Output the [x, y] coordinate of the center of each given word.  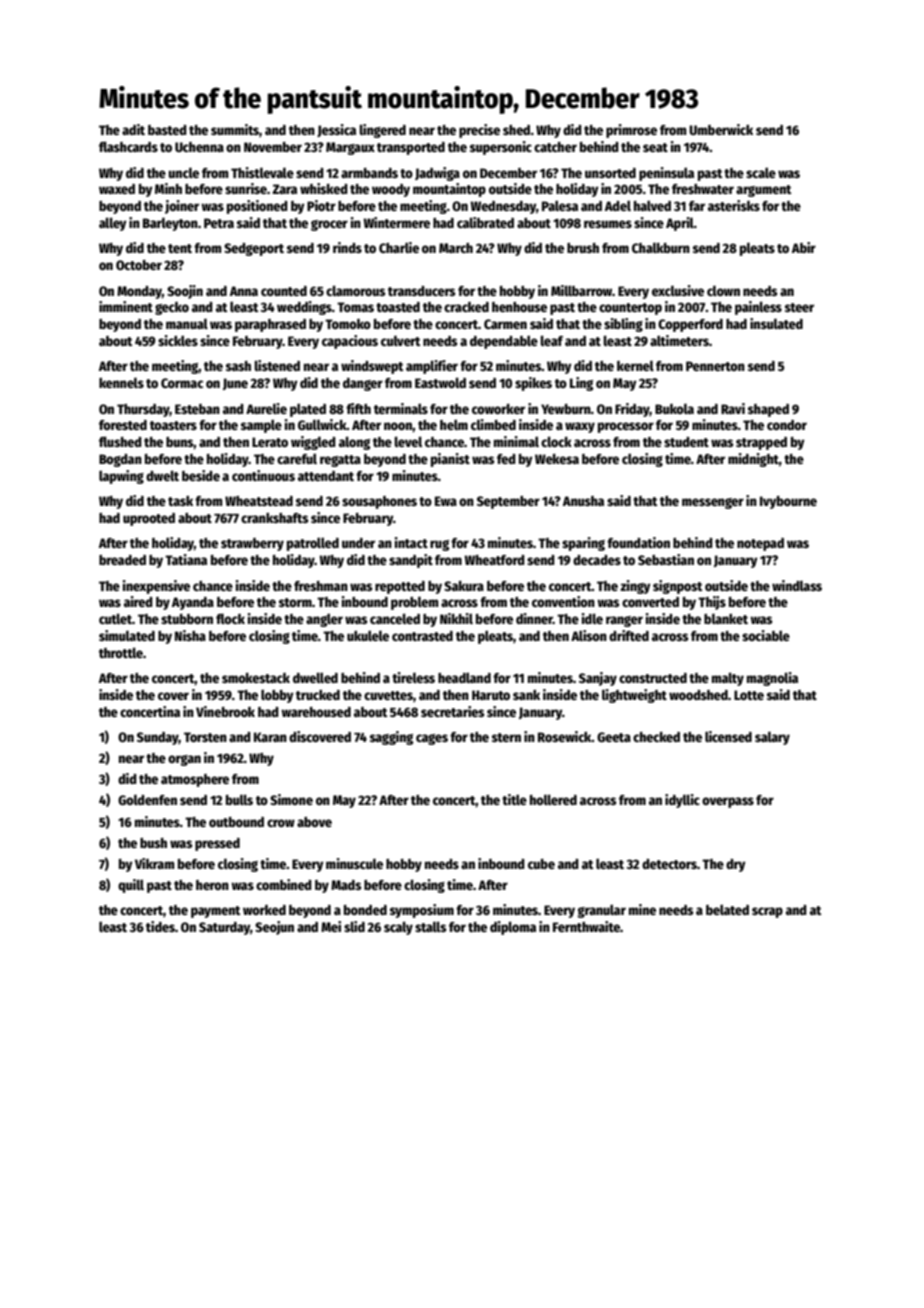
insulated [776, 323]
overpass [728, 802]
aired [138, 601]
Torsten [205, 737]
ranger [624, 621]
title [514, 799]
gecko [172, 308]
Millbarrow [581, 290]
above [314, 822]
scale [761, 172]
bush [153, 843]
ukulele [368, 635]
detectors [669, 864]
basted [167, 130]
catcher [555, 147]
